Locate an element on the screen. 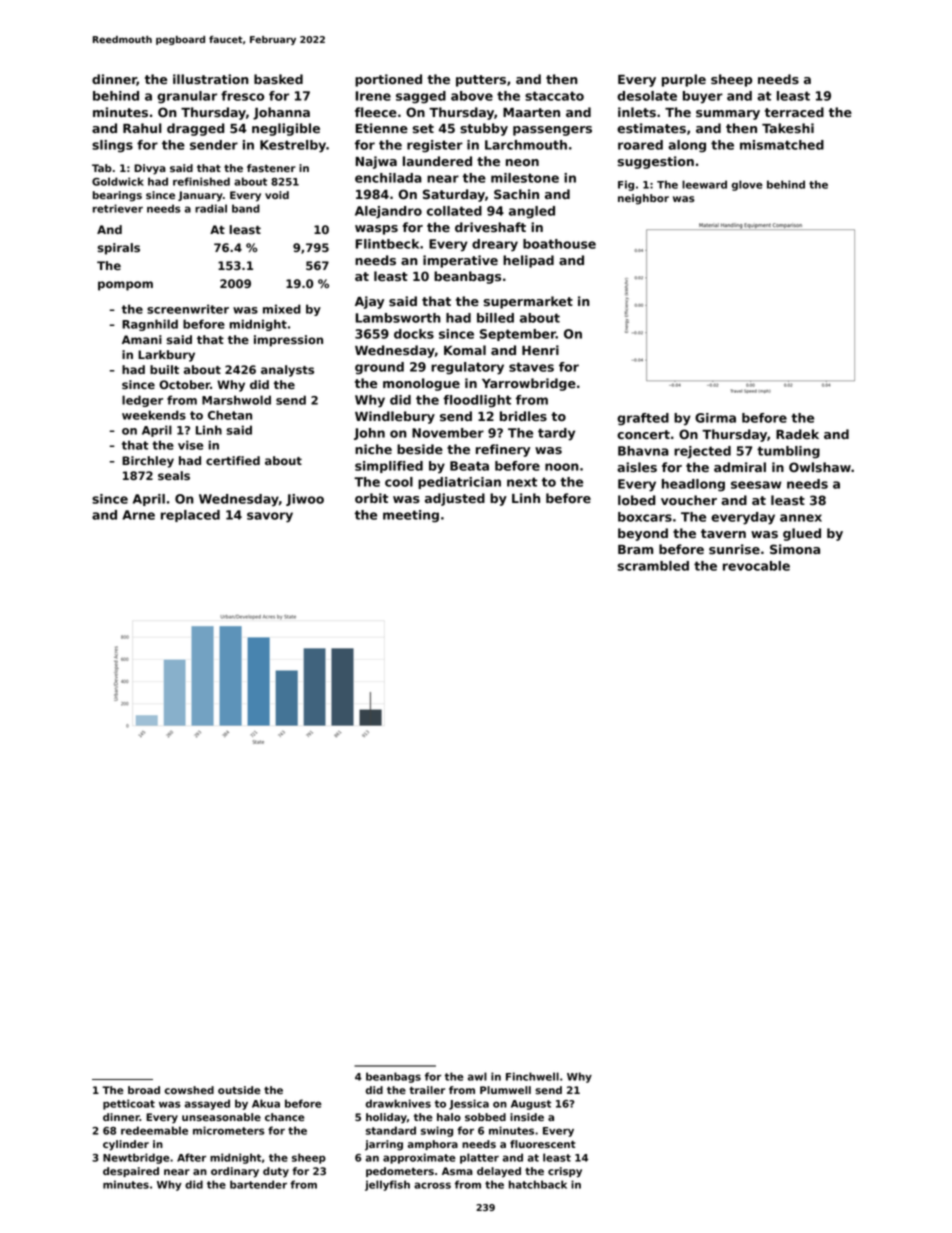 Image resolution: width=952 pixels, height=1233 pixels. neighbor is located at coordinates (643, 199).
